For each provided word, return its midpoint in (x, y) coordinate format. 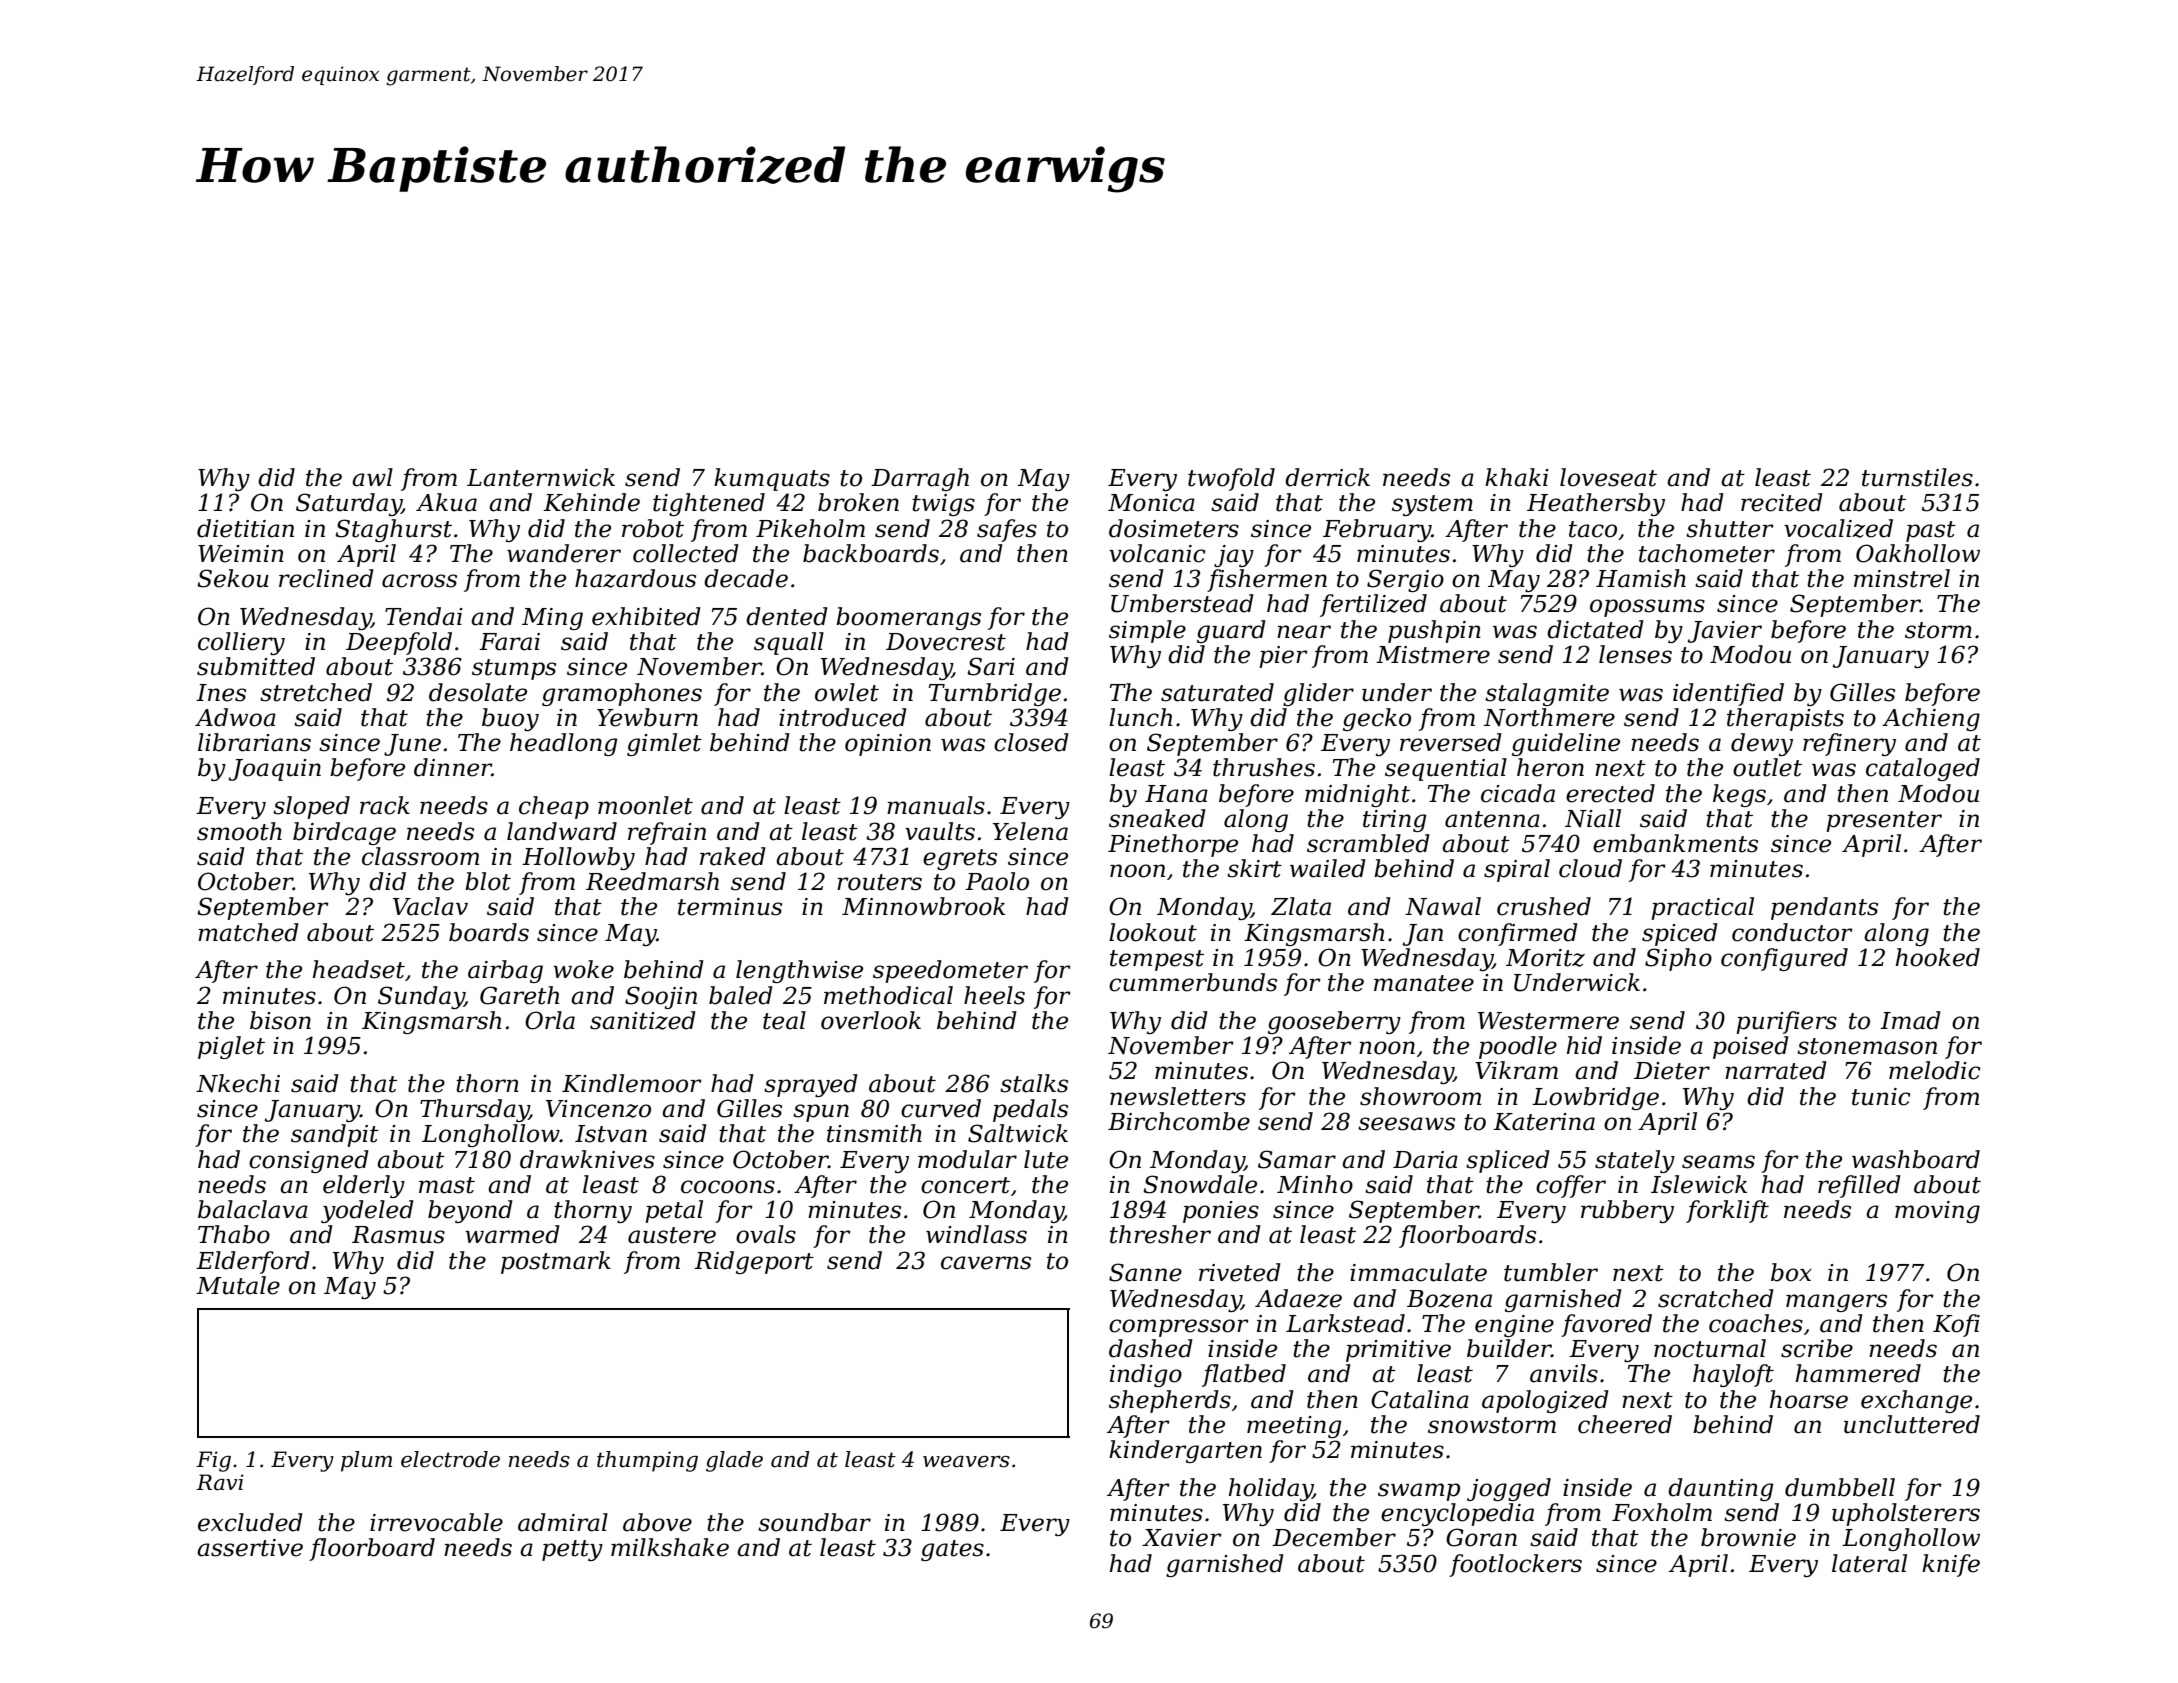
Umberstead (1182, 603)
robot (653, 528)
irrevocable (436, 1522)
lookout (1153, 932)
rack (385, 805)
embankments (1675, 843)
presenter (1884, 821)
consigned (309, 1161)
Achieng (1931, 719)
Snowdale (1200, 1184)
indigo (1146, 1375)
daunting (1721, 1489)
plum (366, 1461)
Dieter (1672, 1071)
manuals (936, 805)
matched (248, 932)
